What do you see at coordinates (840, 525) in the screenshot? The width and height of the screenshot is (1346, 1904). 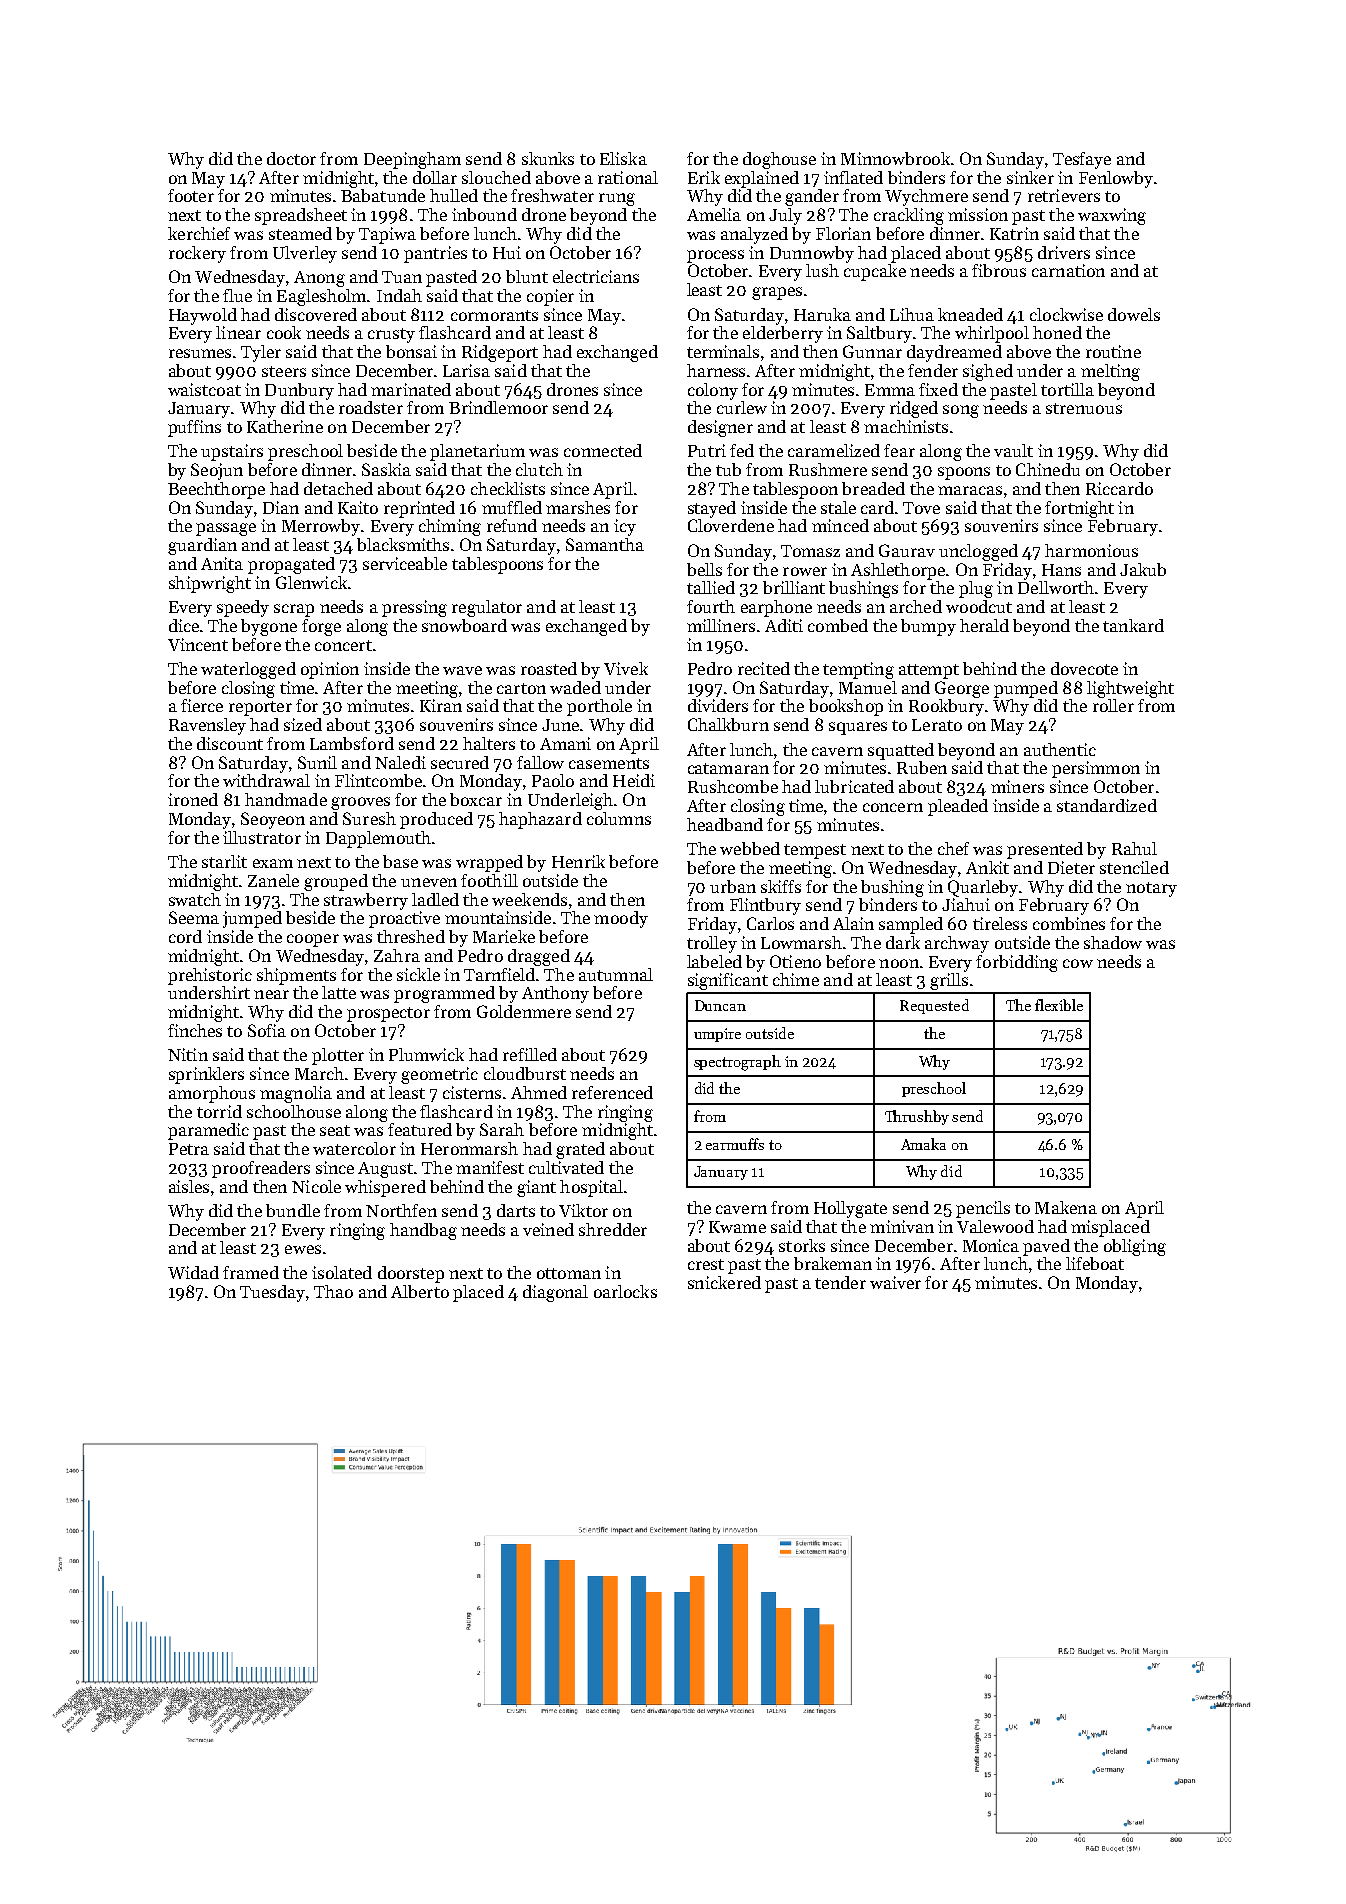 I see `minced` at bounding box center [840, 525].
